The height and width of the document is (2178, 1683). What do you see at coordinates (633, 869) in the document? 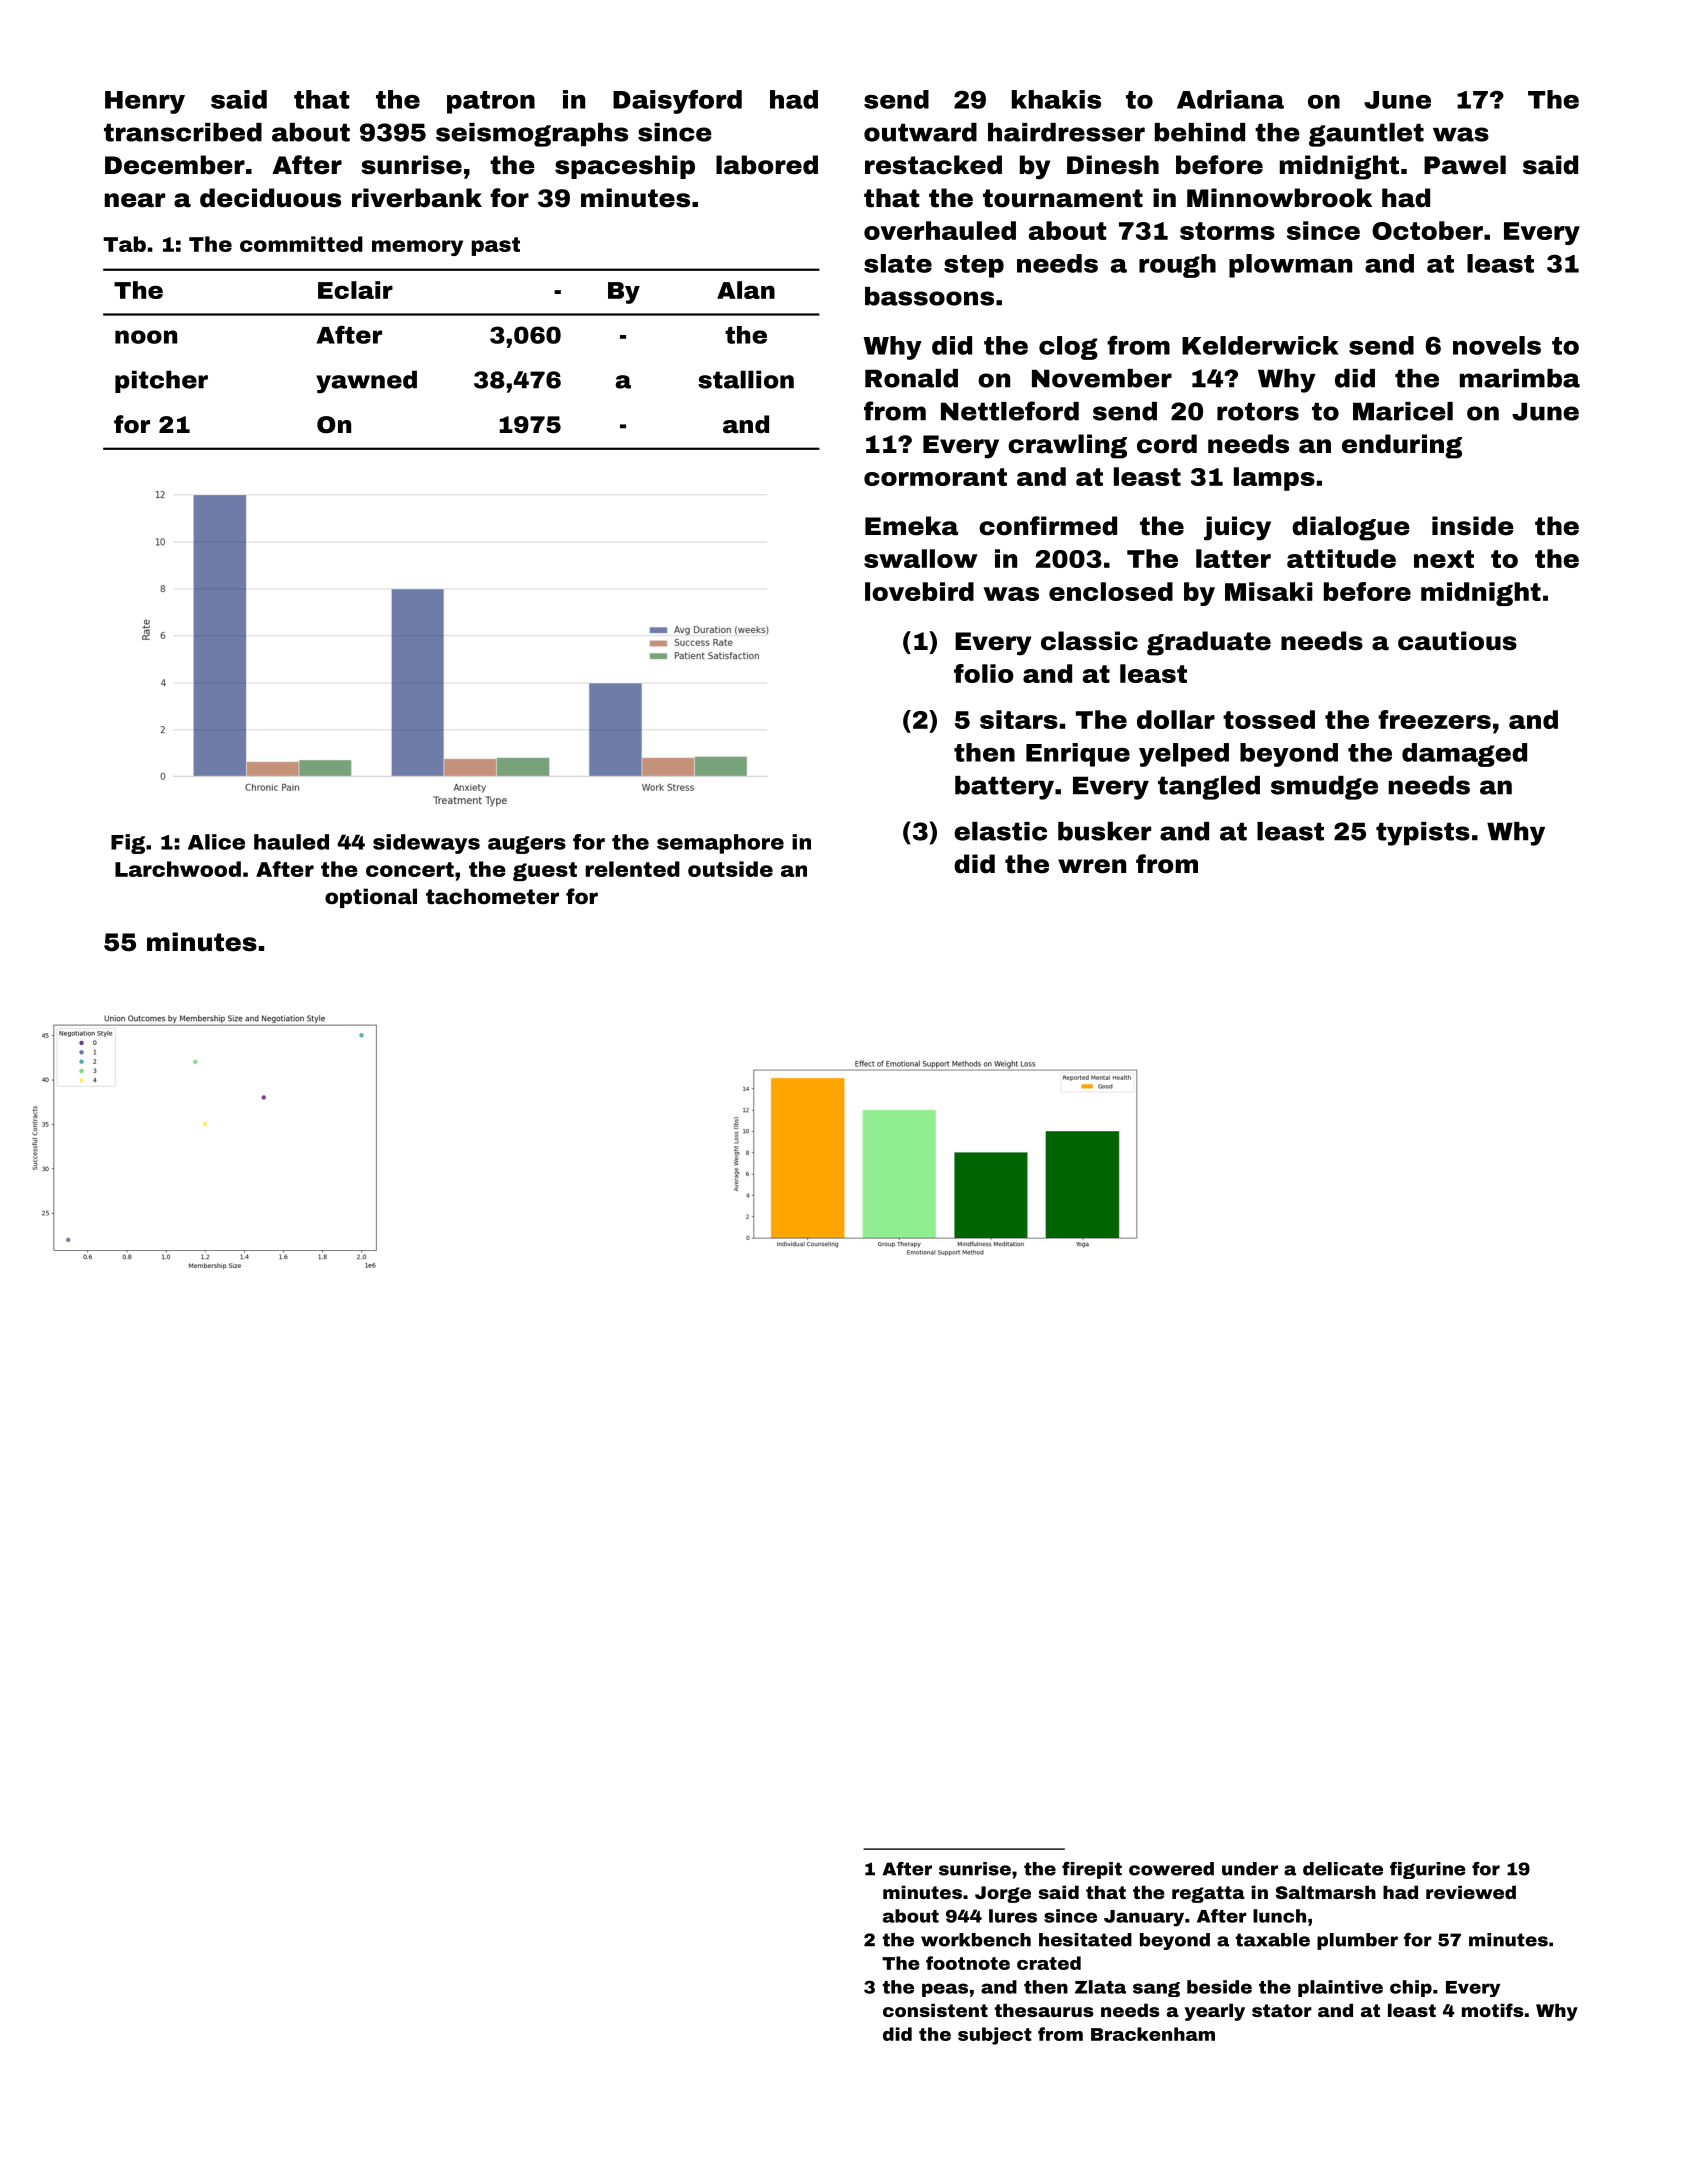
I see `relented` at bounding box center [633, 869].
